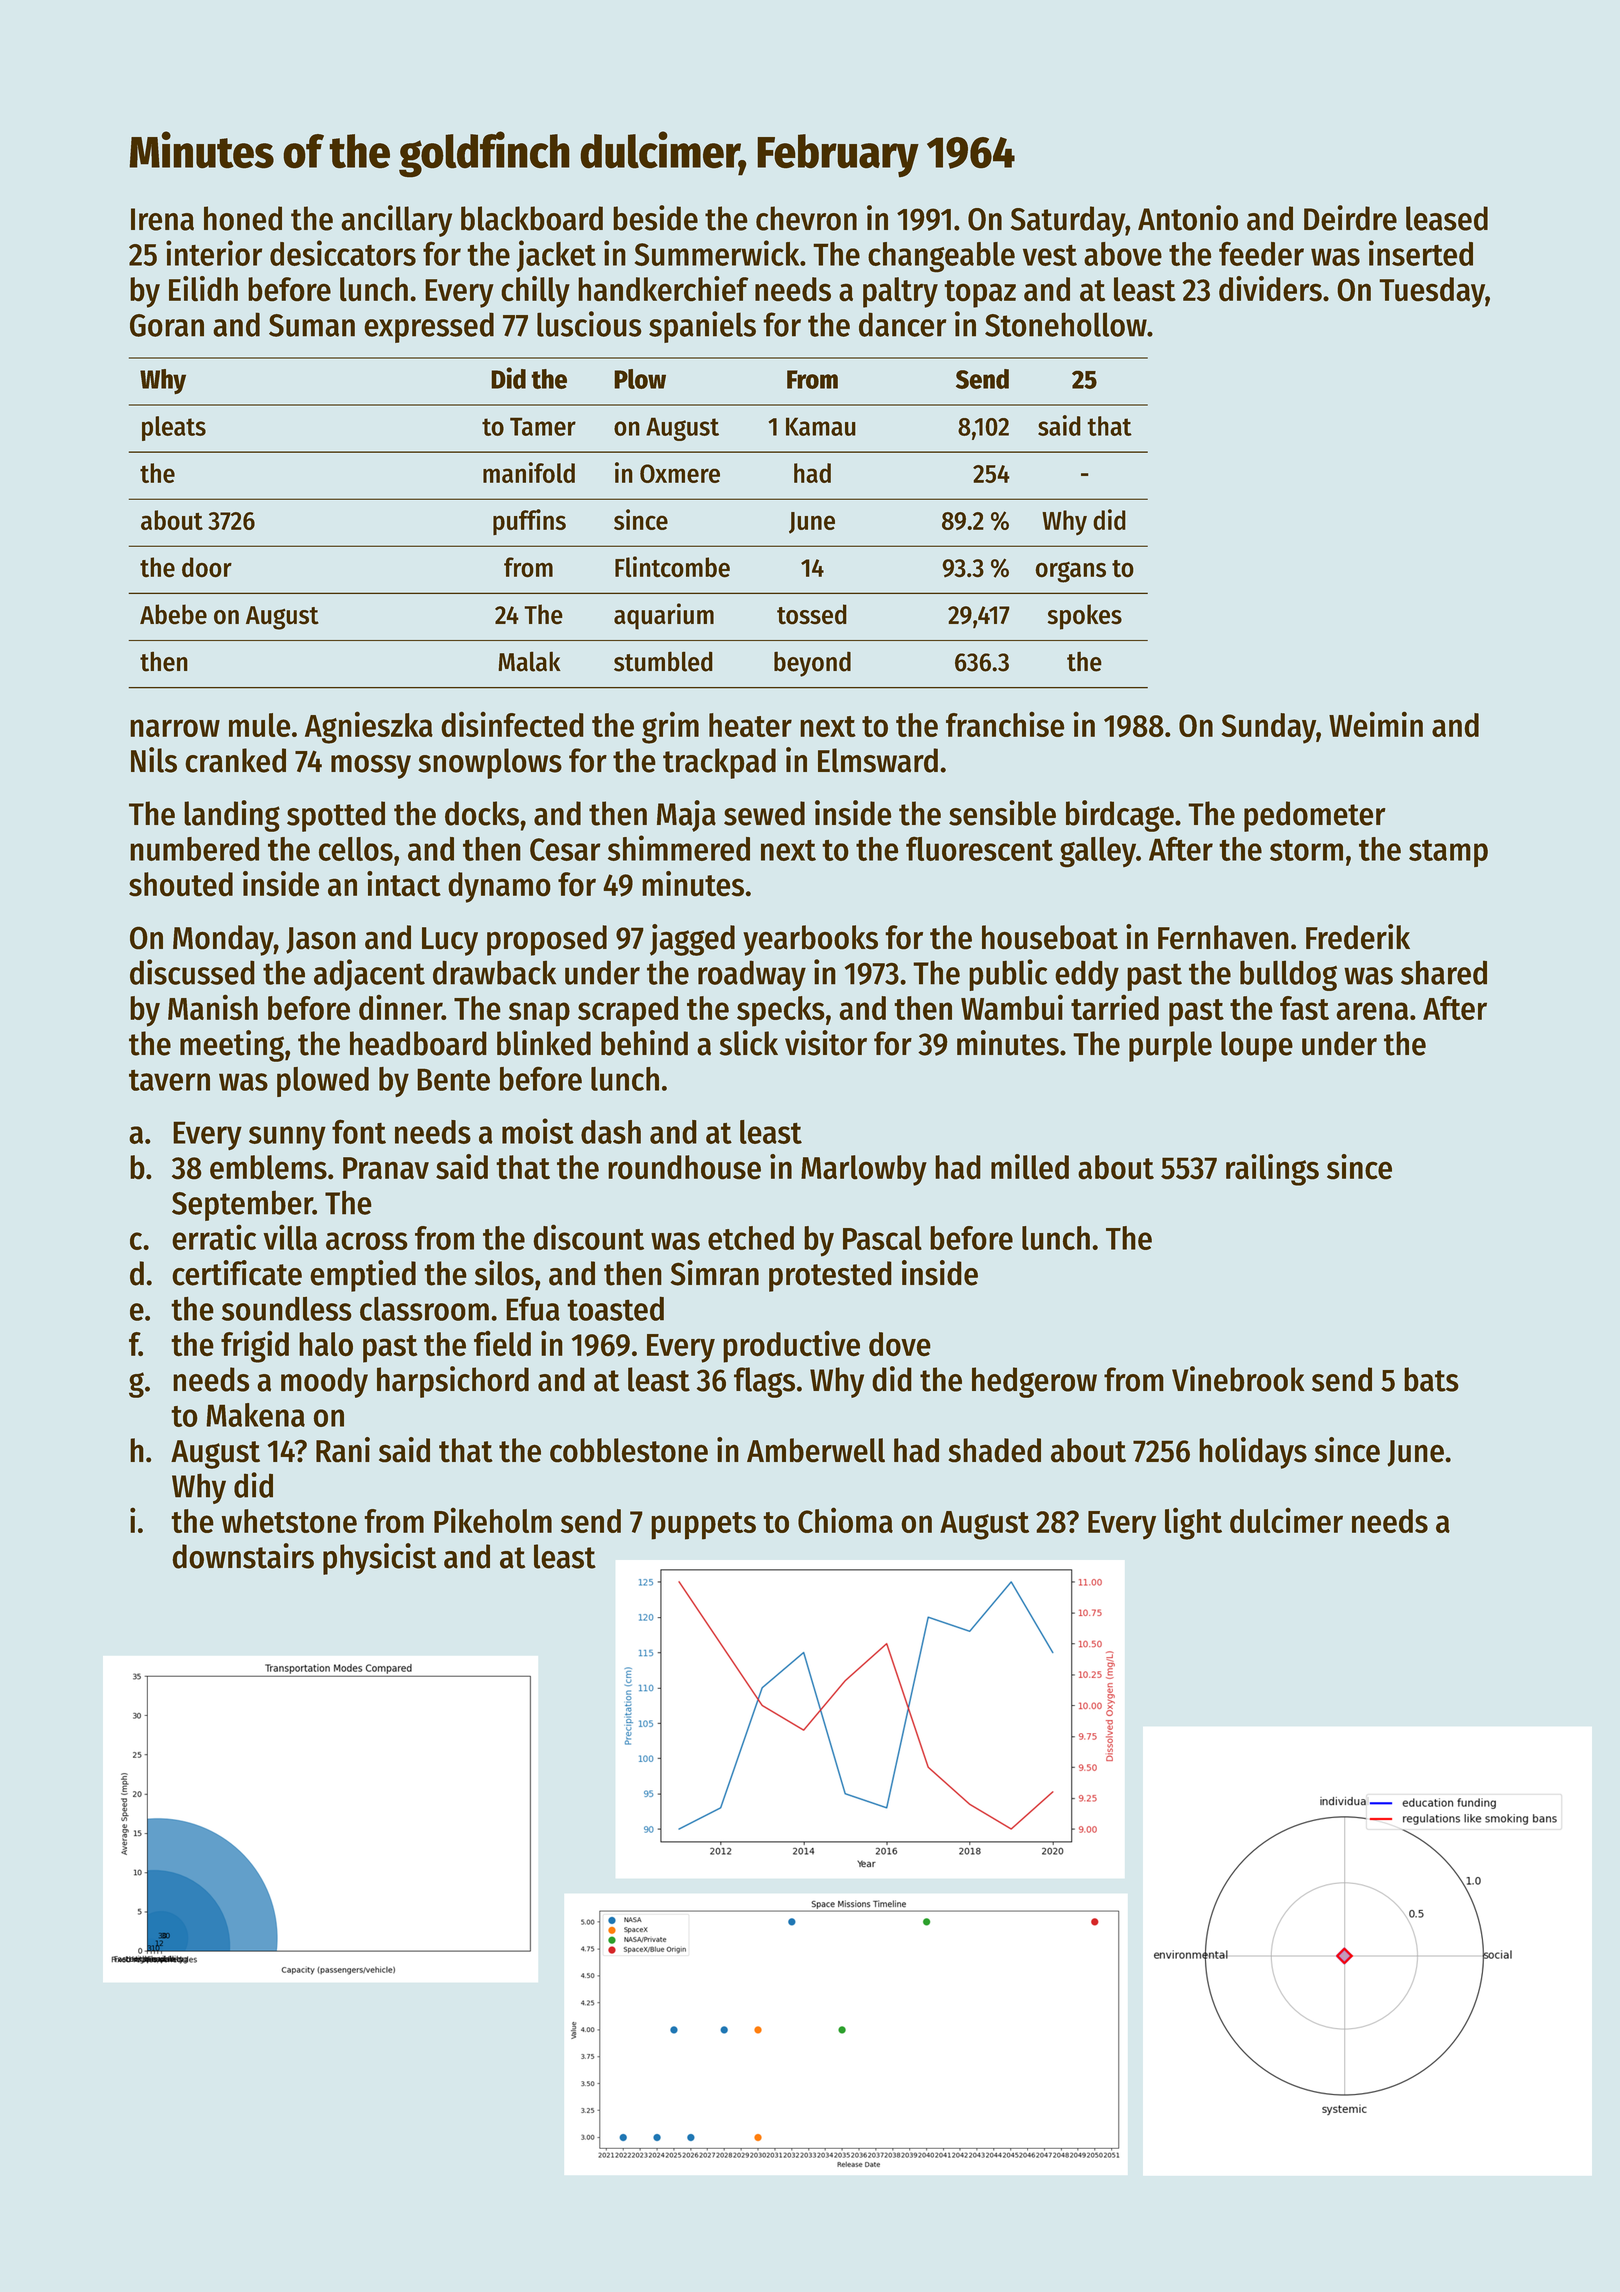  Describe the element at coordinates (1447, 218) in the screenshot. I see `leased` at that location.
